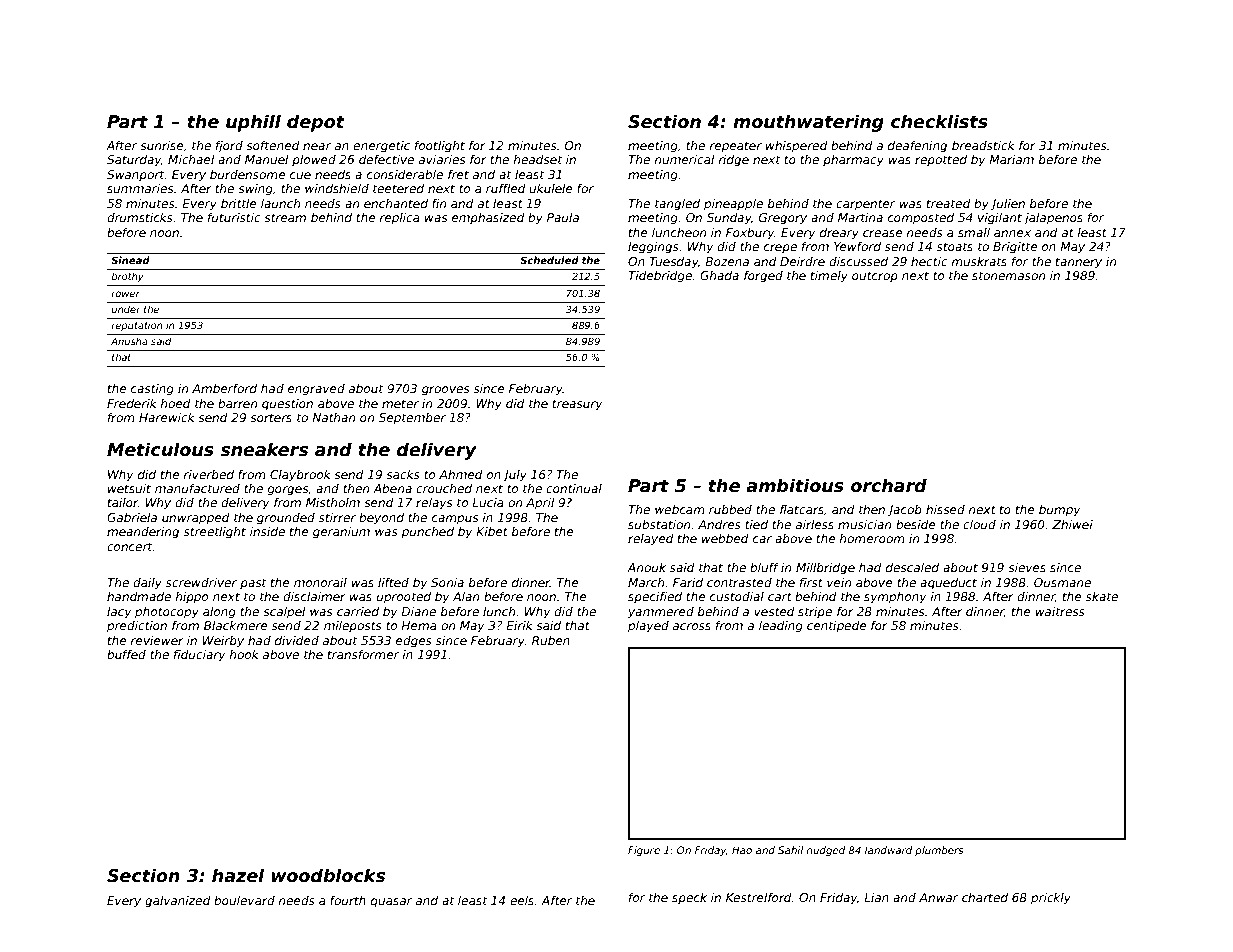 The height and width of the screenshot is (952, 1233). Describe the element at coordinates (719, 524) in the screenshot. I see `Andres` at that location.
